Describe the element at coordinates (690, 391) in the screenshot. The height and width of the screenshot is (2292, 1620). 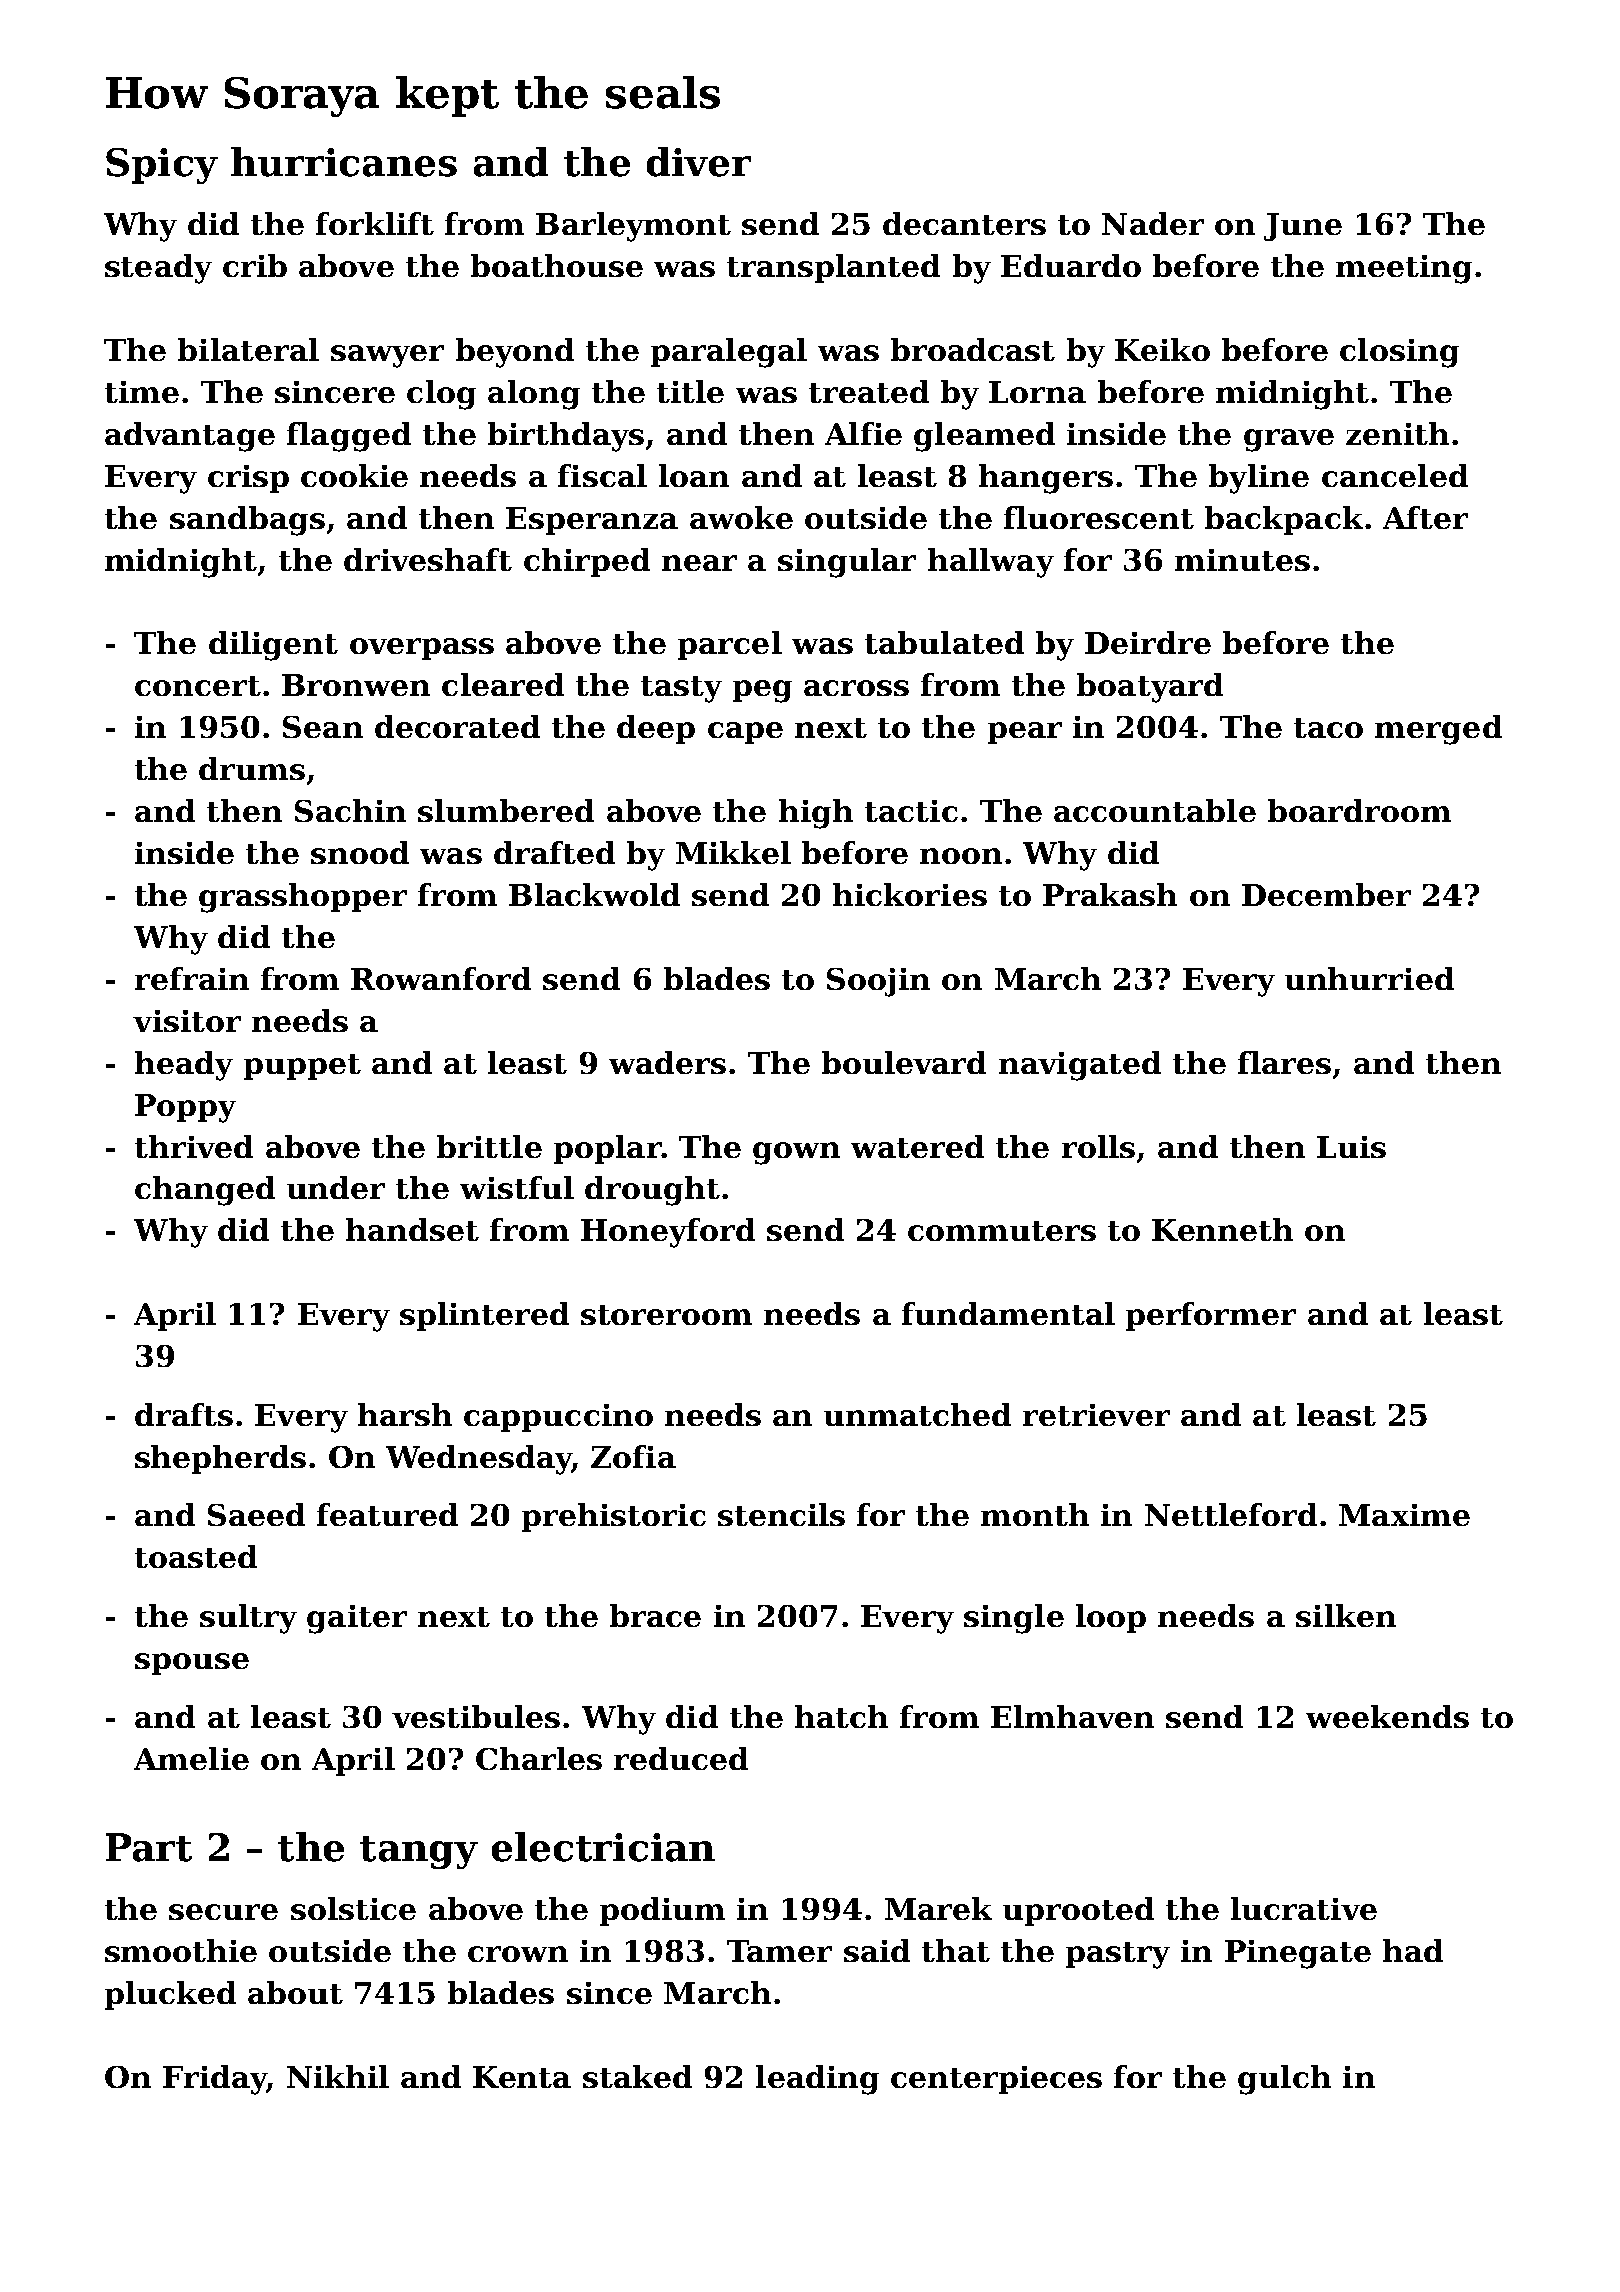
I see `title` at that location.
